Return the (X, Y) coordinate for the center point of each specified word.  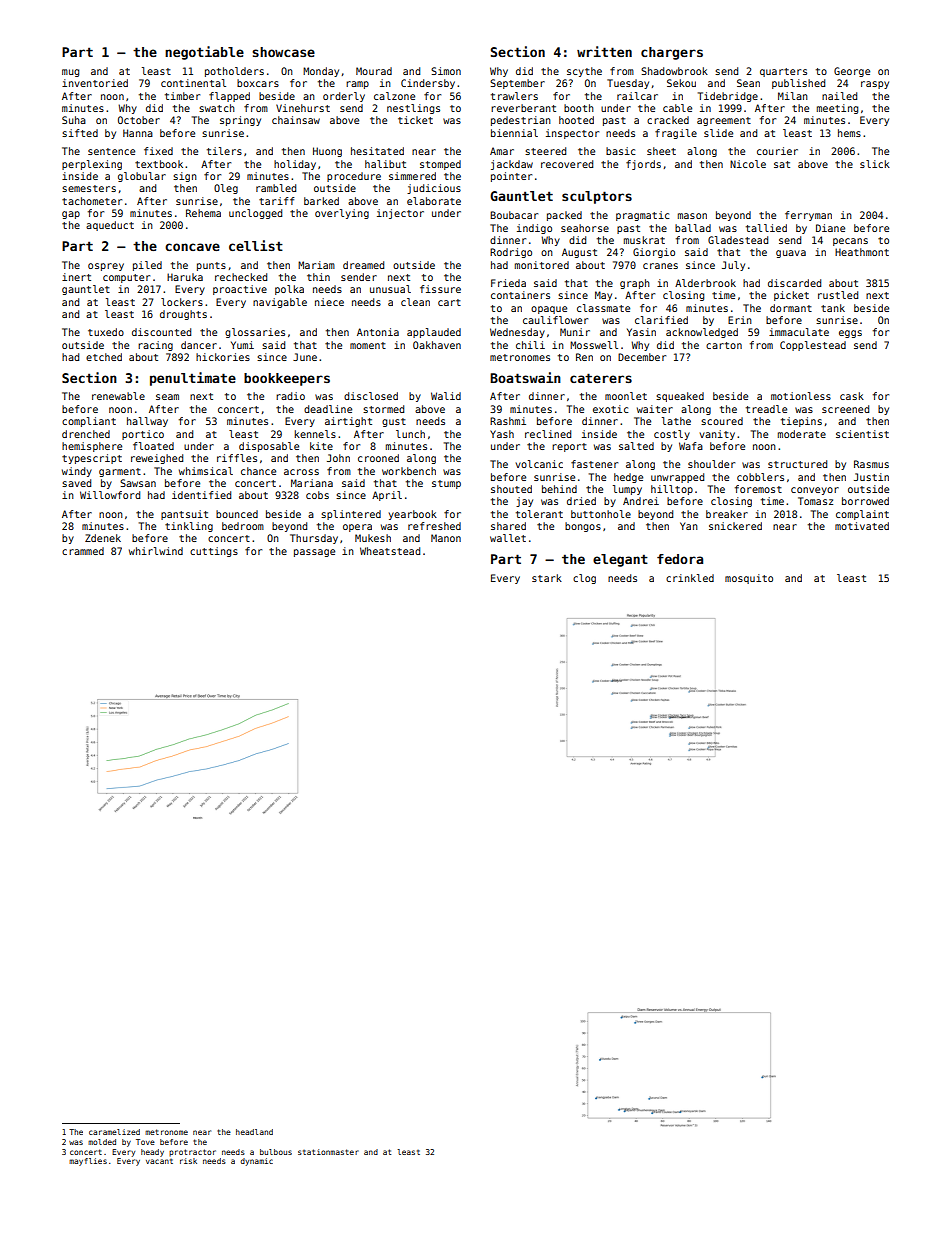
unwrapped (677, 478)
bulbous (276, 1152)
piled (147, 266)
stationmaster (328, 1152)
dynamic (256, 1162)
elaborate (434, 201)
